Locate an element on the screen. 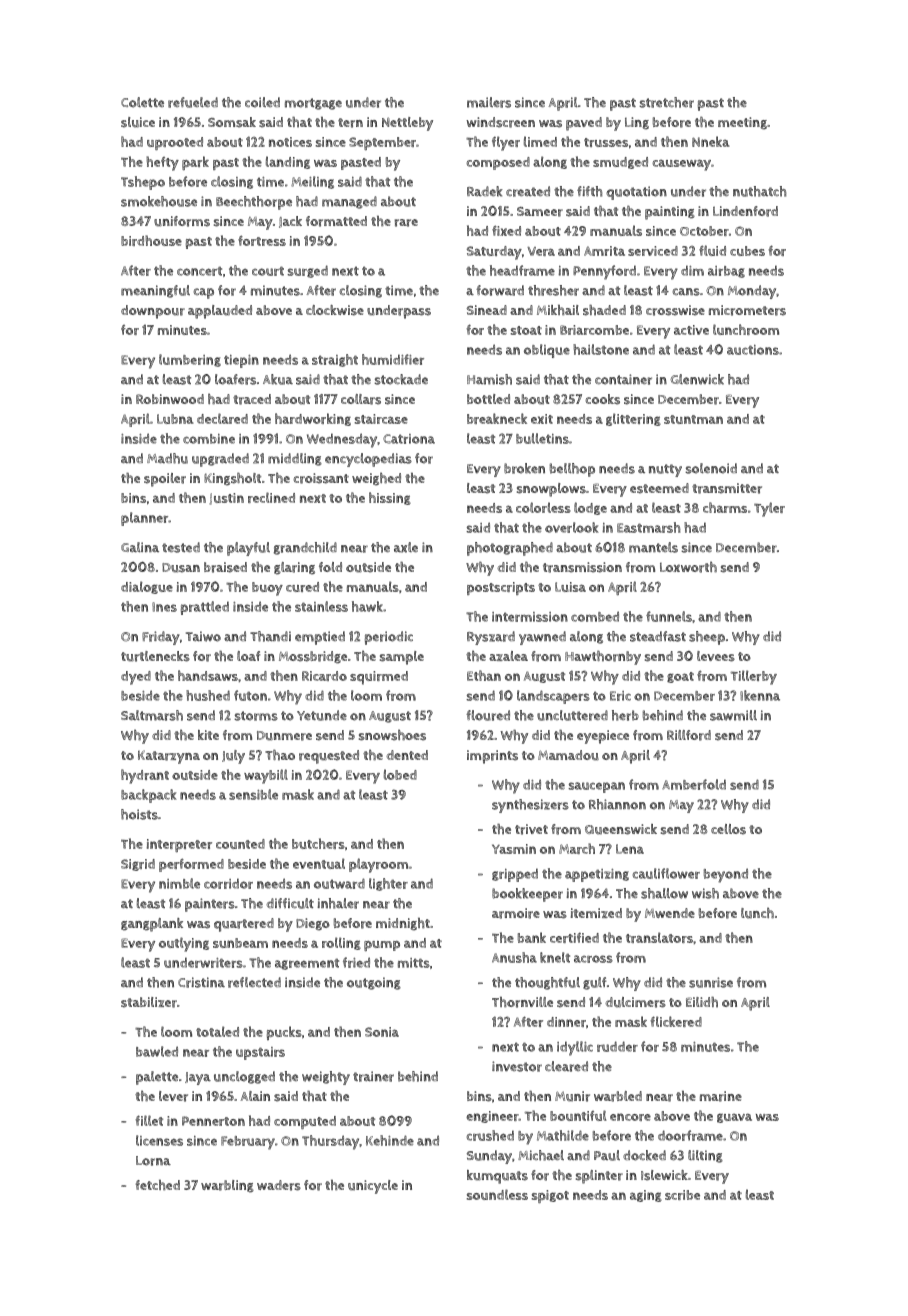 Image resolution: width=908 pixels, height=1316 pixels. uniforms is located at coordinates (182, 221).
